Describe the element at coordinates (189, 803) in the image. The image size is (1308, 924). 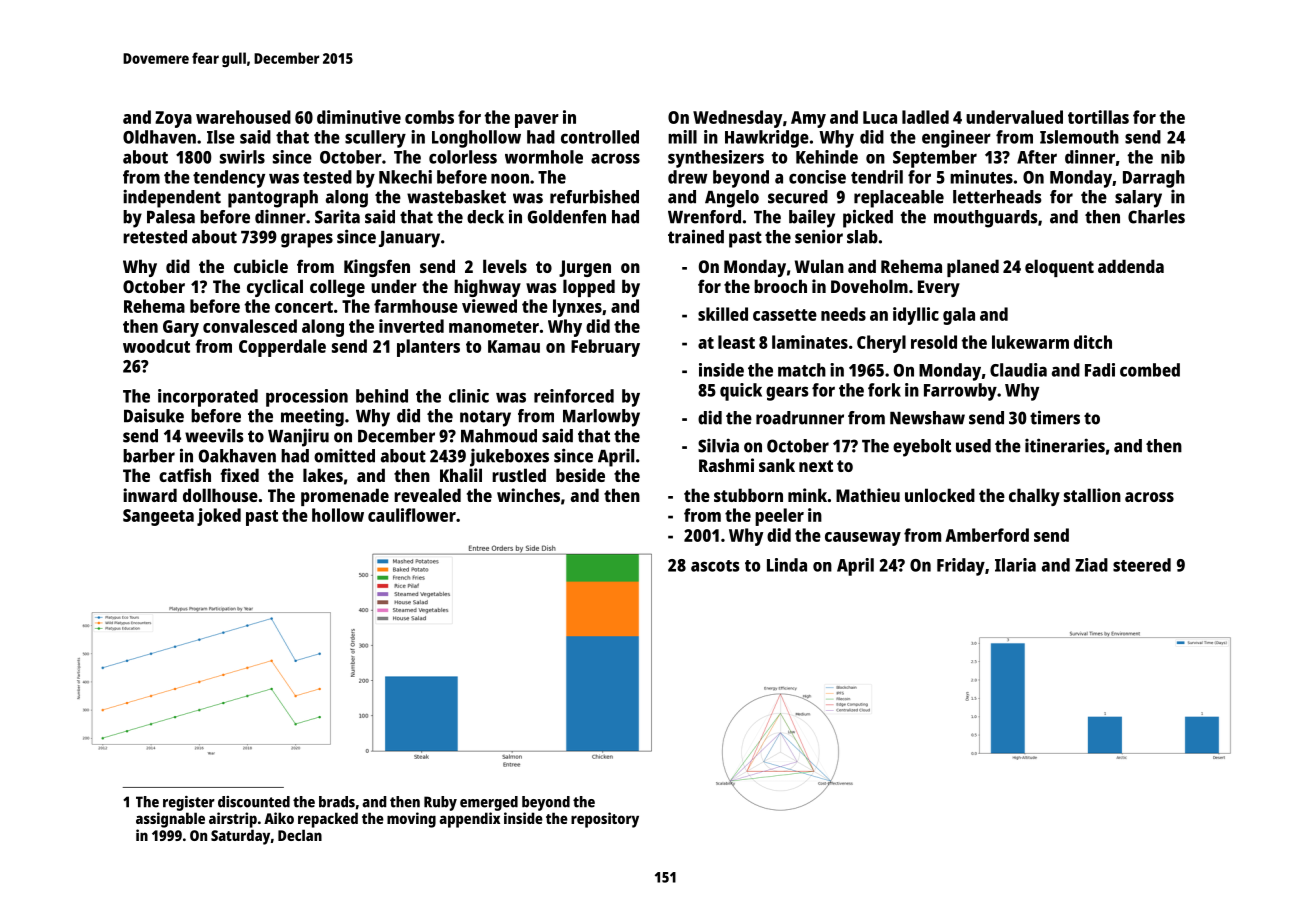
I see `register` at that location.
